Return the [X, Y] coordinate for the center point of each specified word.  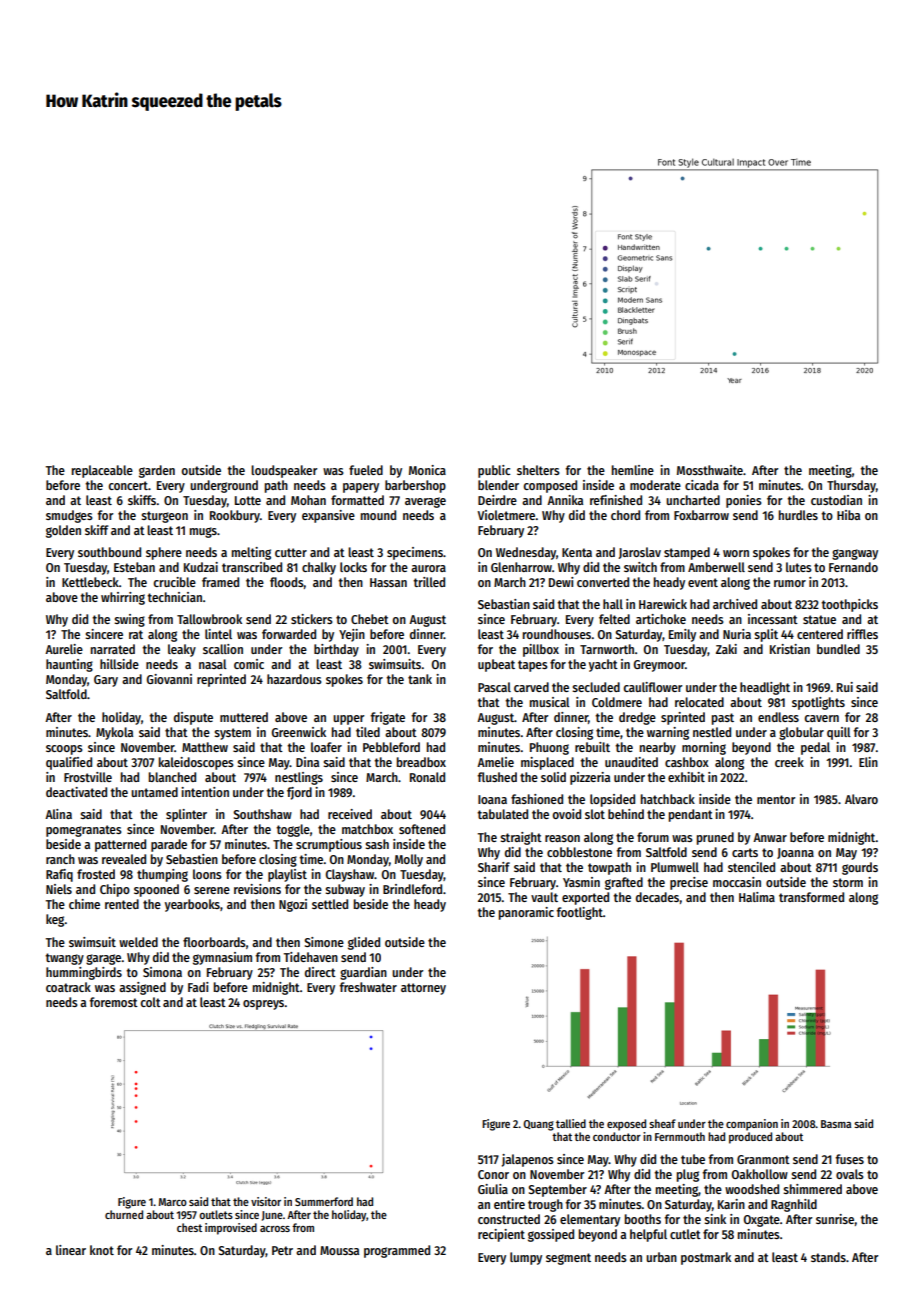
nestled [712, 732]
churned [124, 1214]
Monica [427, 470]
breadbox [421, 762]
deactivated [76, 792]
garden [157, 471]
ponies [744, 501]
